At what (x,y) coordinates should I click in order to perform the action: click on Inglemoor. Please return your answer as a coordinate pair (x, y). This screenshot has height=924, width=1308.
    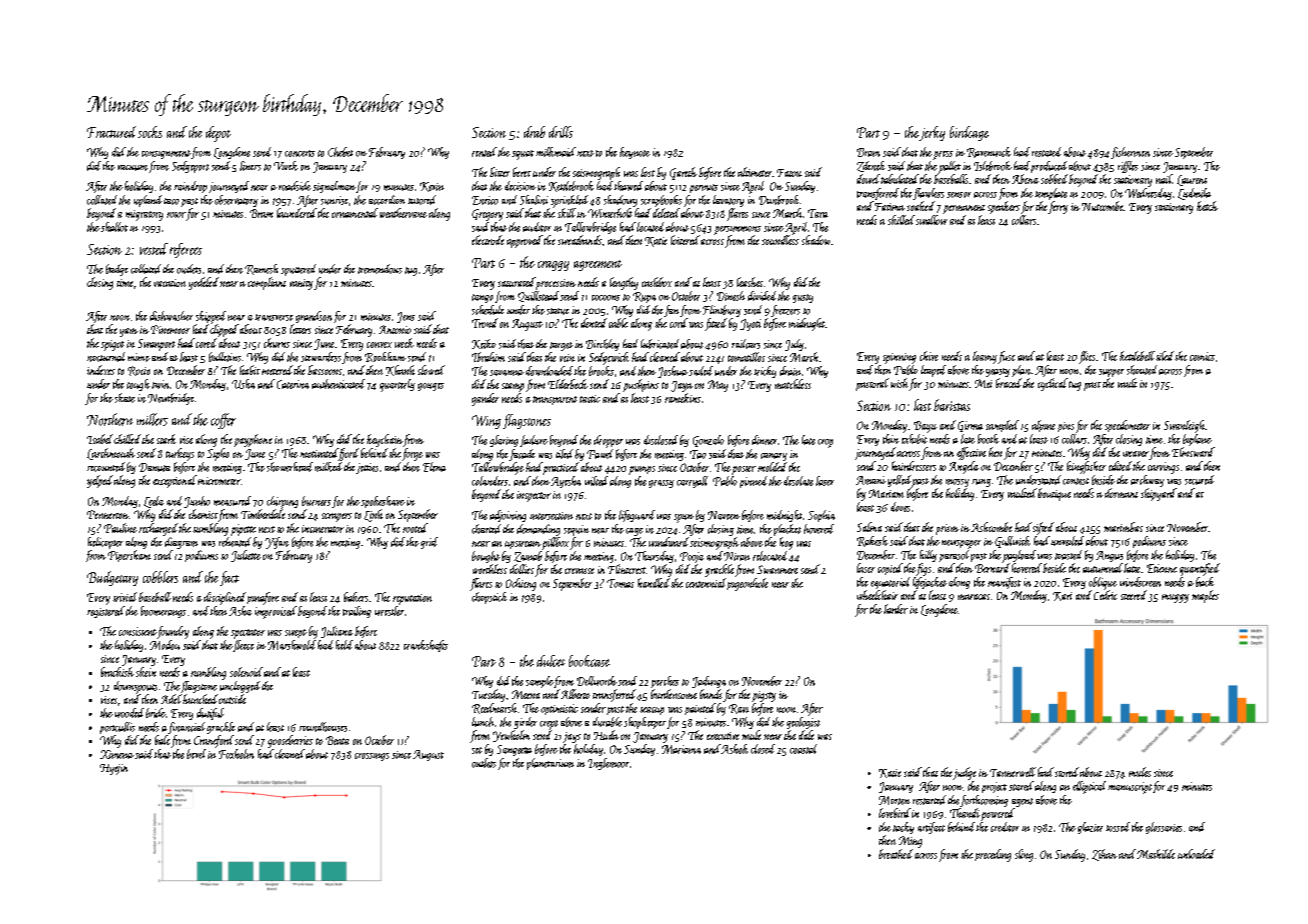
    Looking at the image, I should click on (608, 764).
